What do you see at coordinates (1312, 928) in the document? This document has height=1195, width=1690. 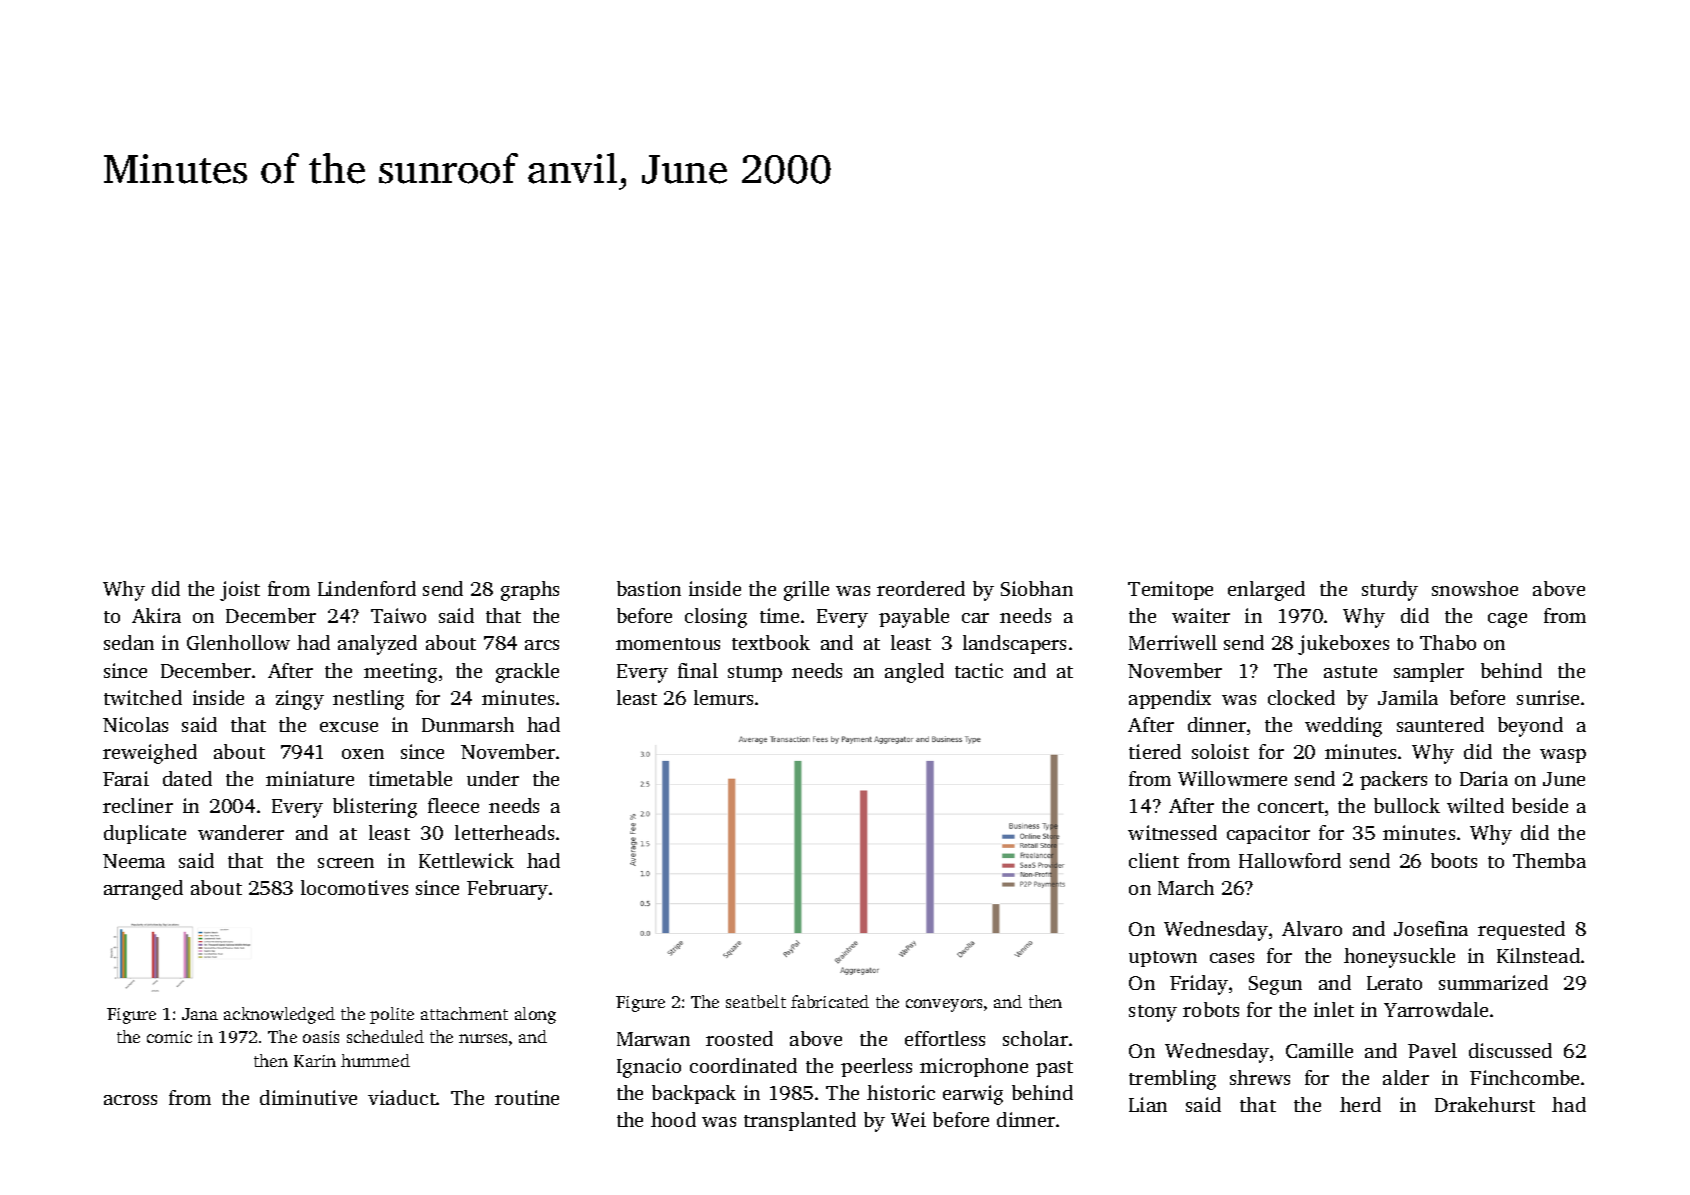 I see `Alvaro` at bounding box center [1312, 928].
